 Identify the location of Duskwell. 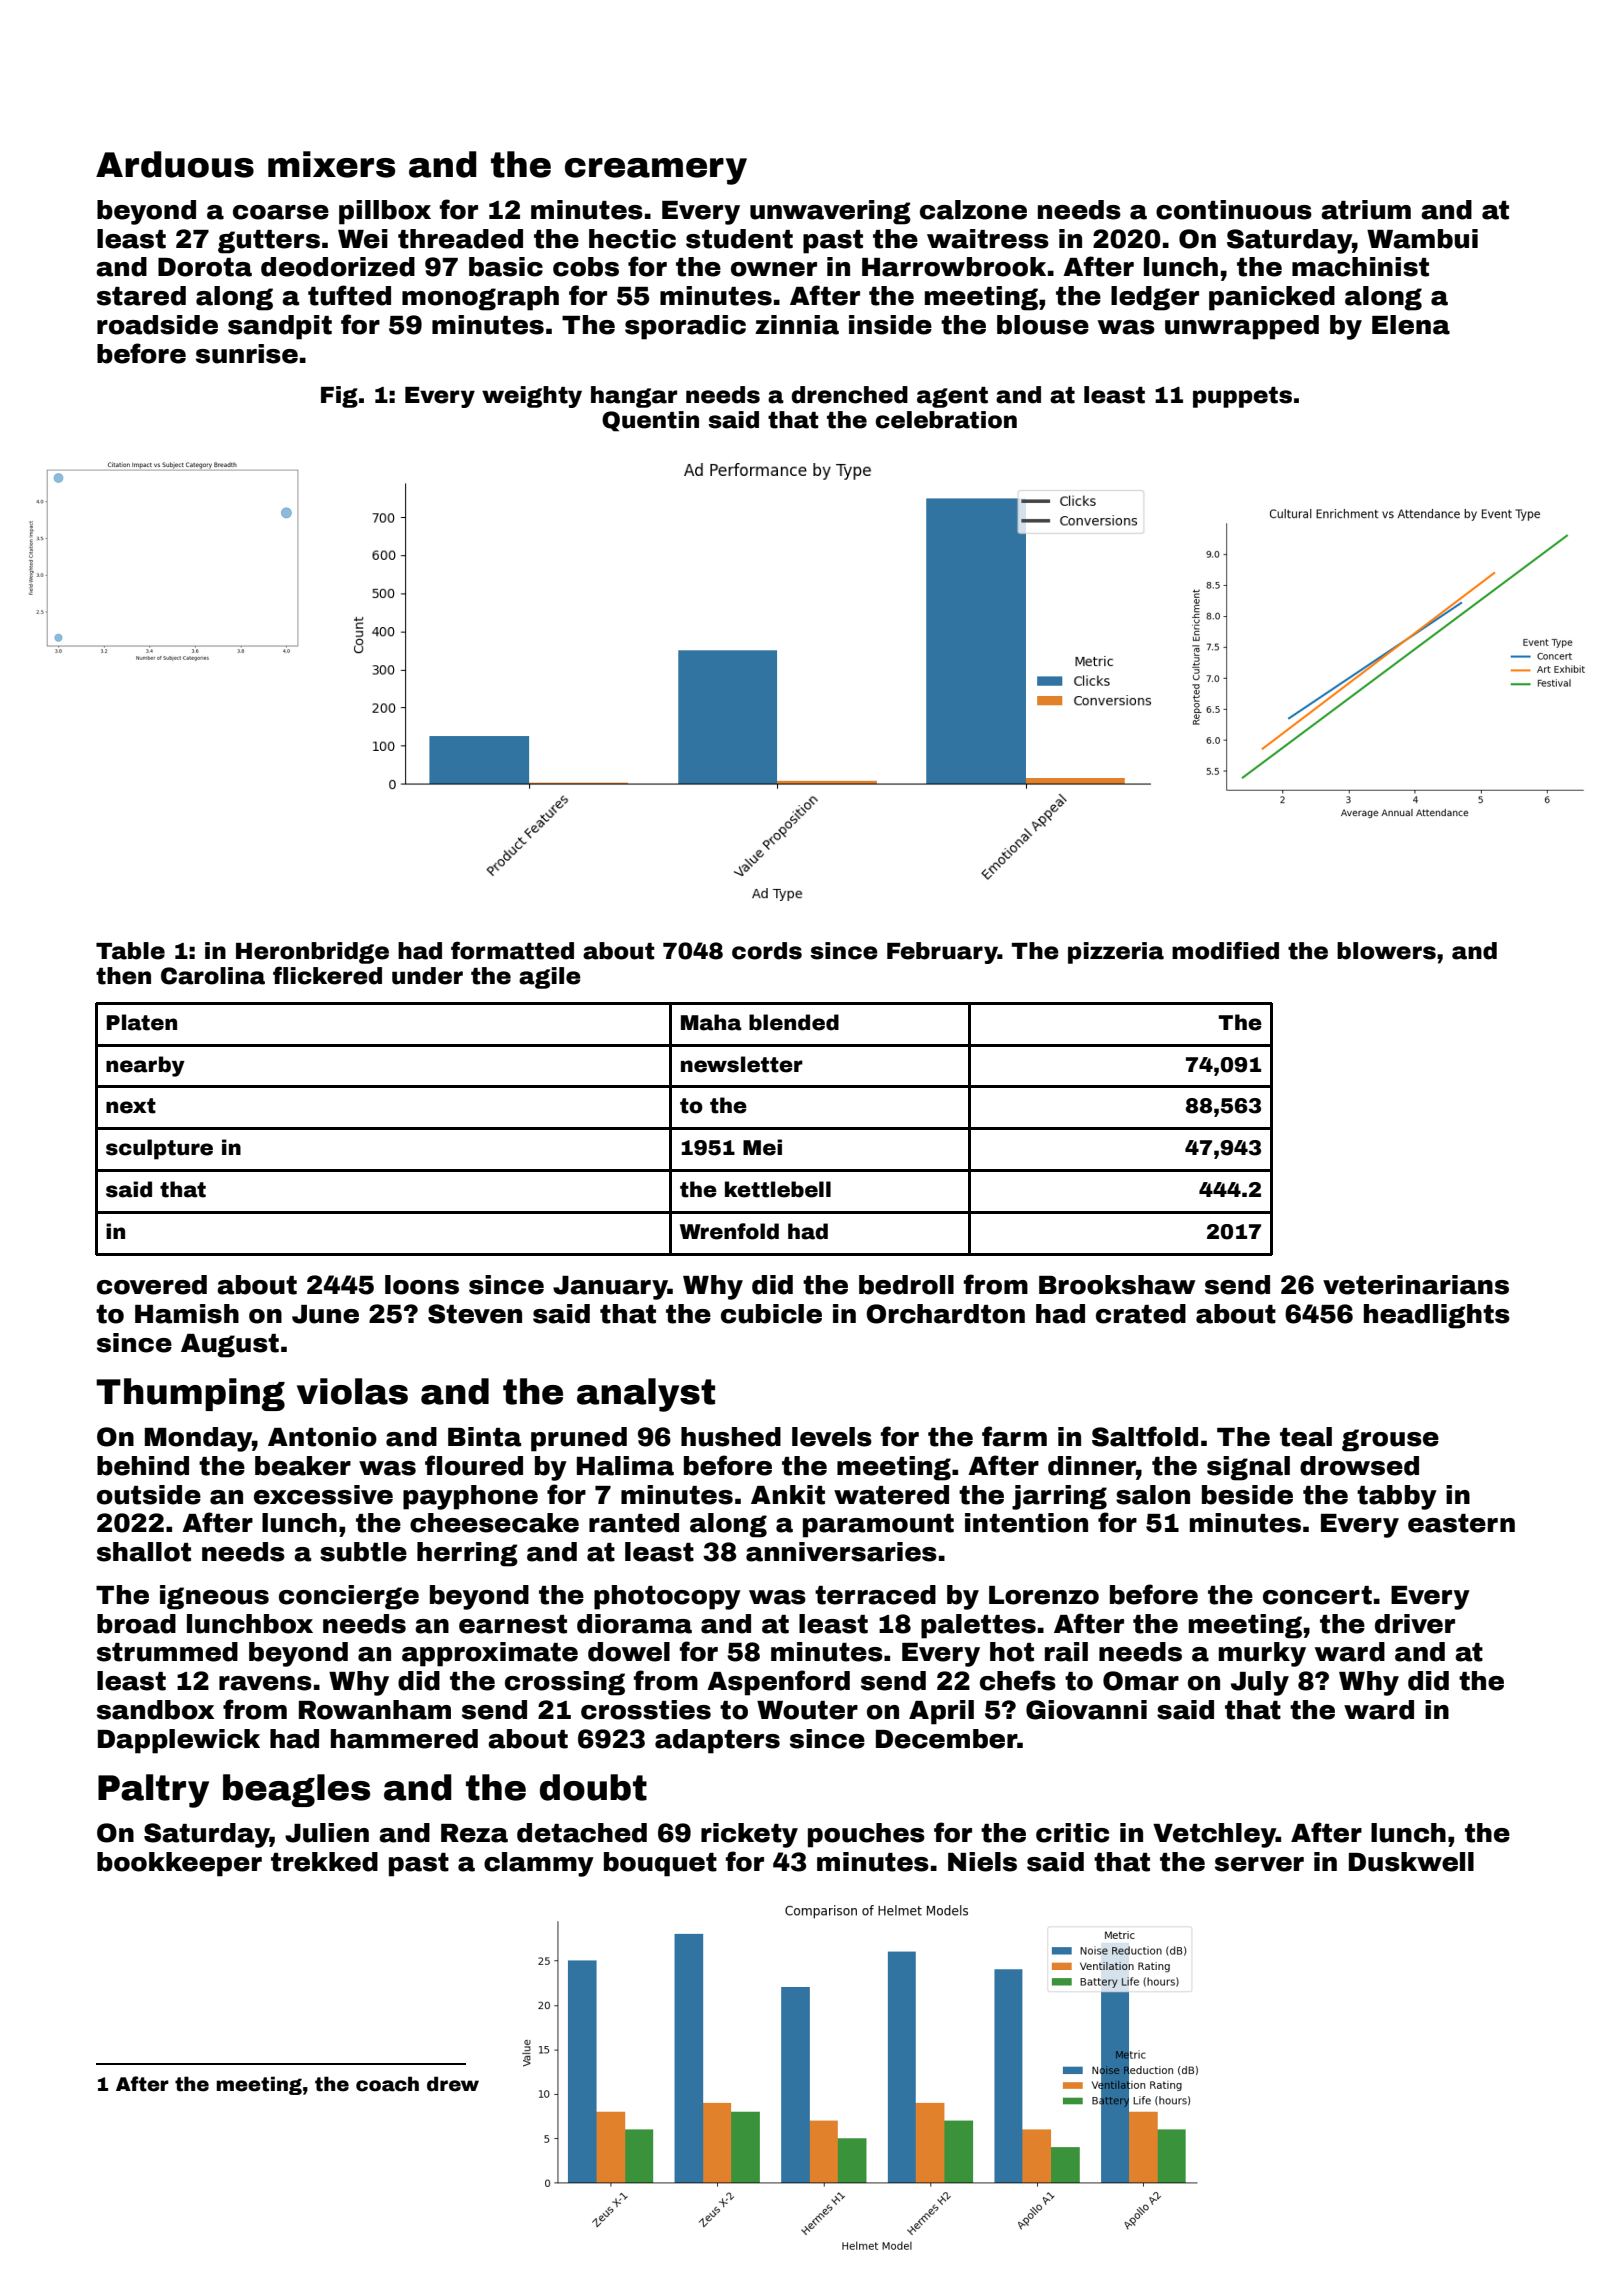
(1411, 1862).
